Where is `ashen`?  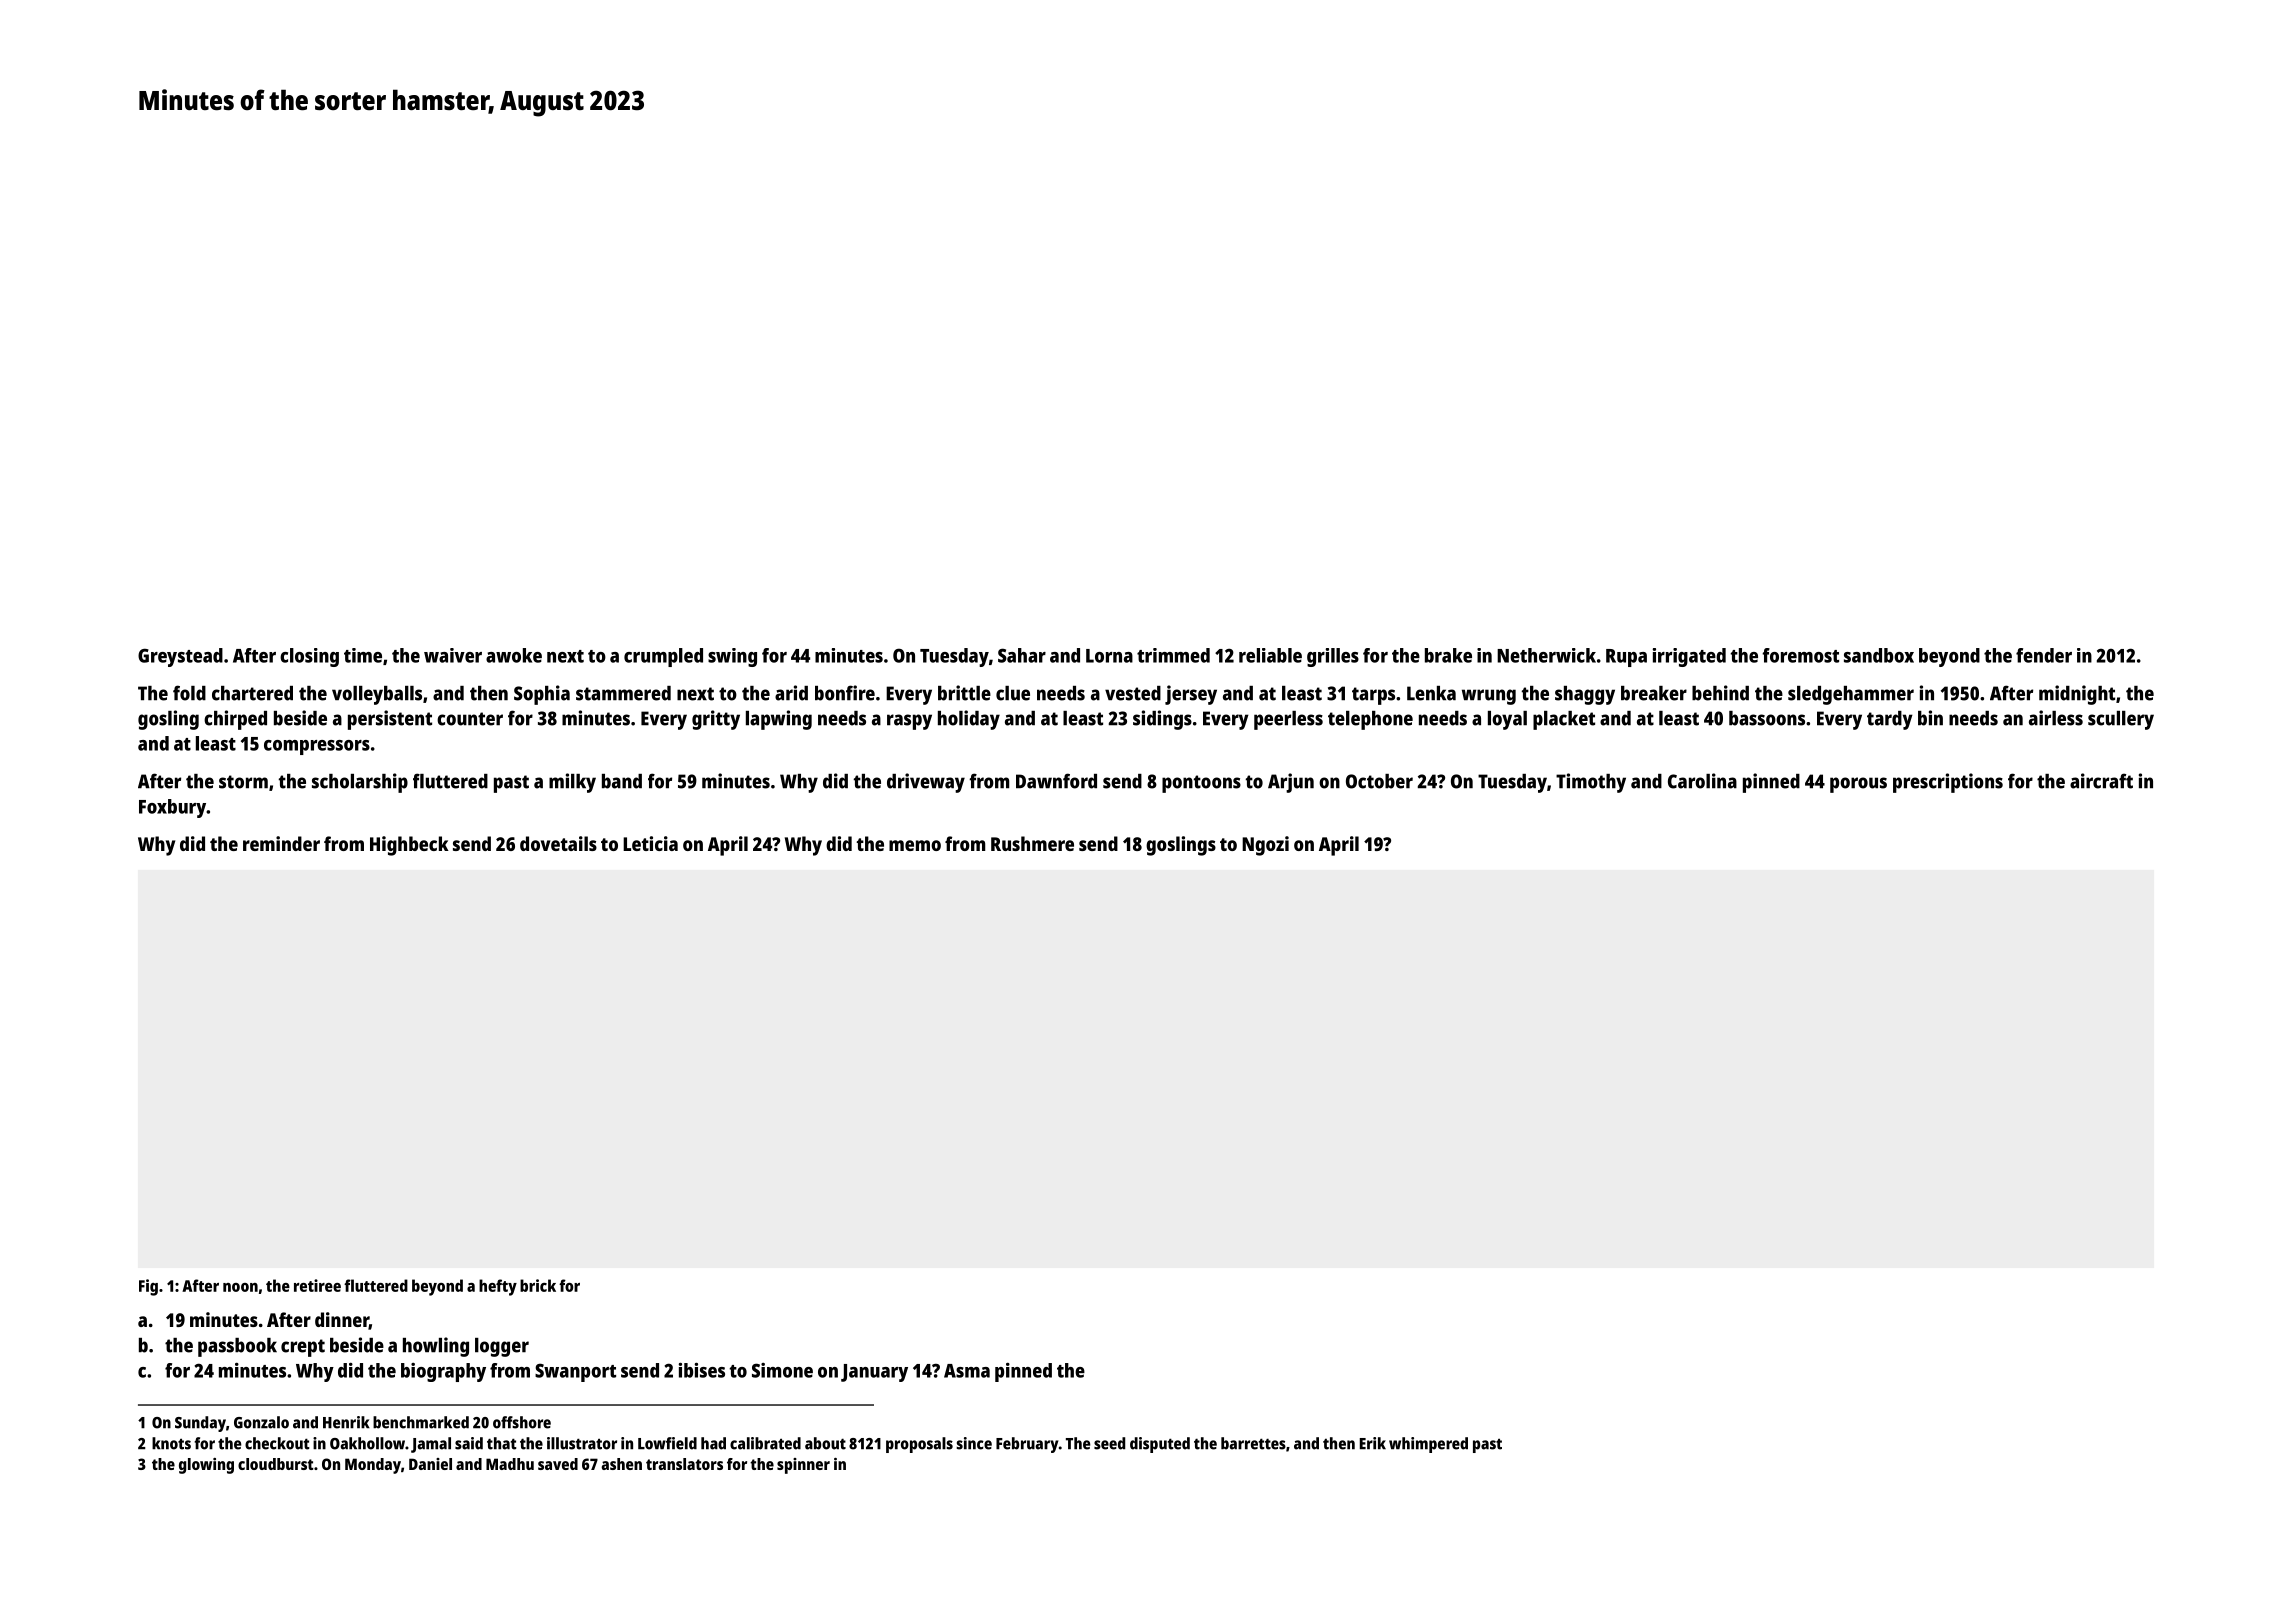 ashen is located at coordinates (621, 1464).
